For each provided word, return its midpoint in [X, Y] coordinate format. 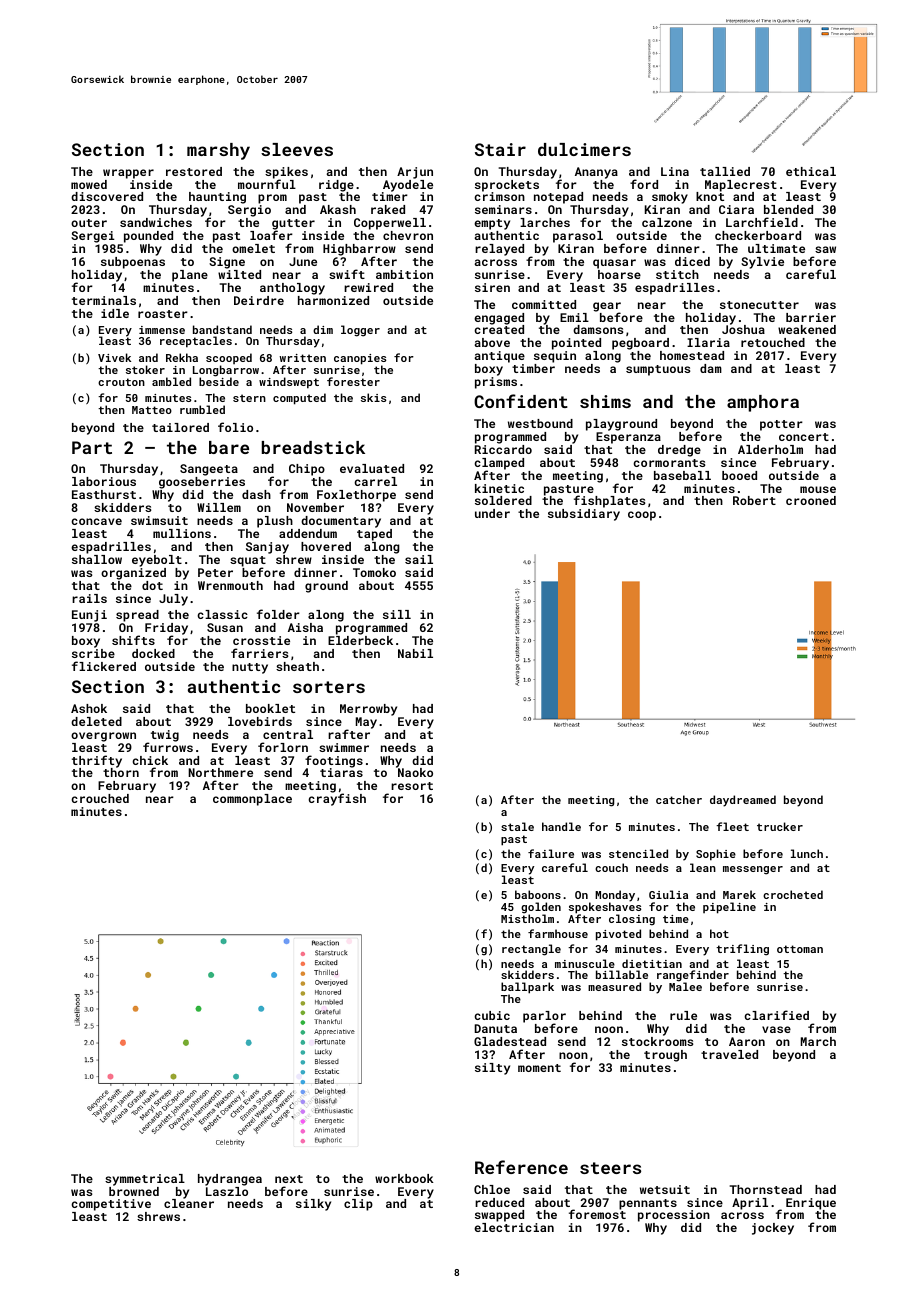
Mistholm [527, 918]
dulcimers [584, 149]
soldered [503, 500]
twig [165, 736]
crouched [100, 798]
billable [622, 974]
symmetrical [145, 1180]
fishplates [609, 501]
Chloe [492, 1189]
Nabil [415, 653]
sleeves [297, 149]
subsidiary [584, 515]
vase [776, 1029]
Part [92, 447]
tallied [725, 171]
